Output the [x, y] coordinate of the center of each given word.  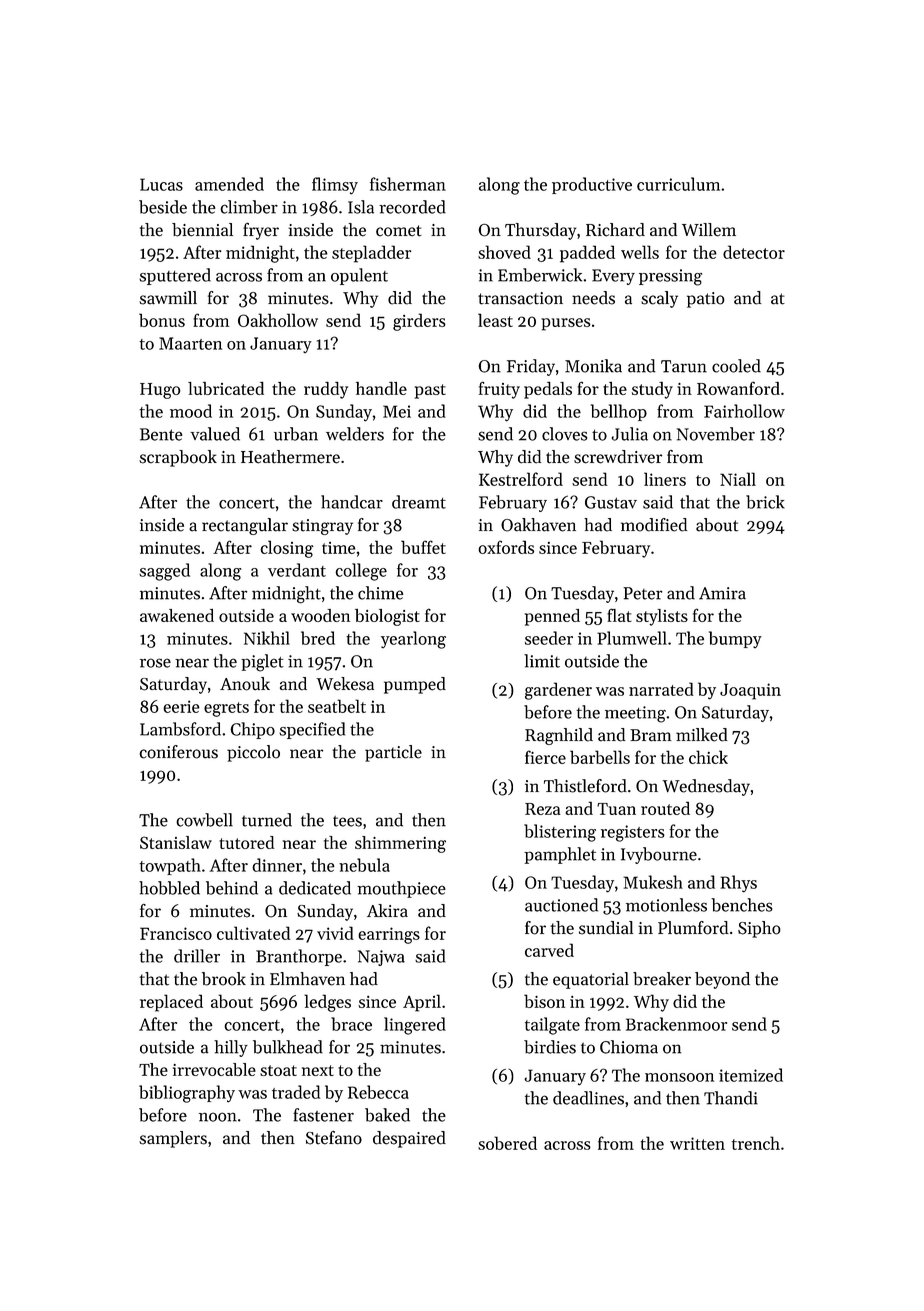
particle [393, 753]
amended [229, 184]
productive [592, 185]
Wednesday [706, 787]
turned [267, 820]
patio [705, 300]
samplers [173, 1139]
